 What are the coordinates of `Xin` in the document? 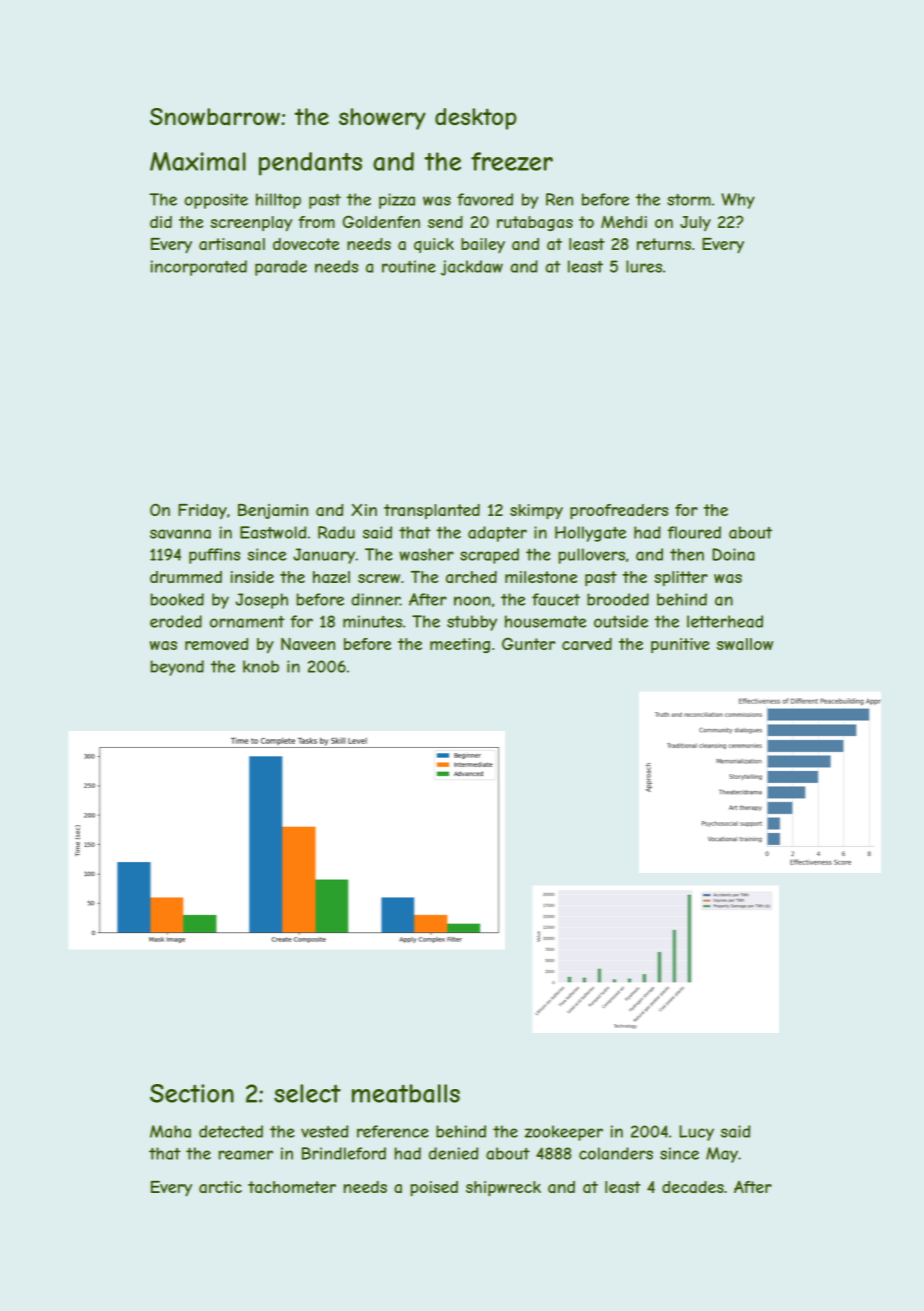 It's located at (364, 510).
